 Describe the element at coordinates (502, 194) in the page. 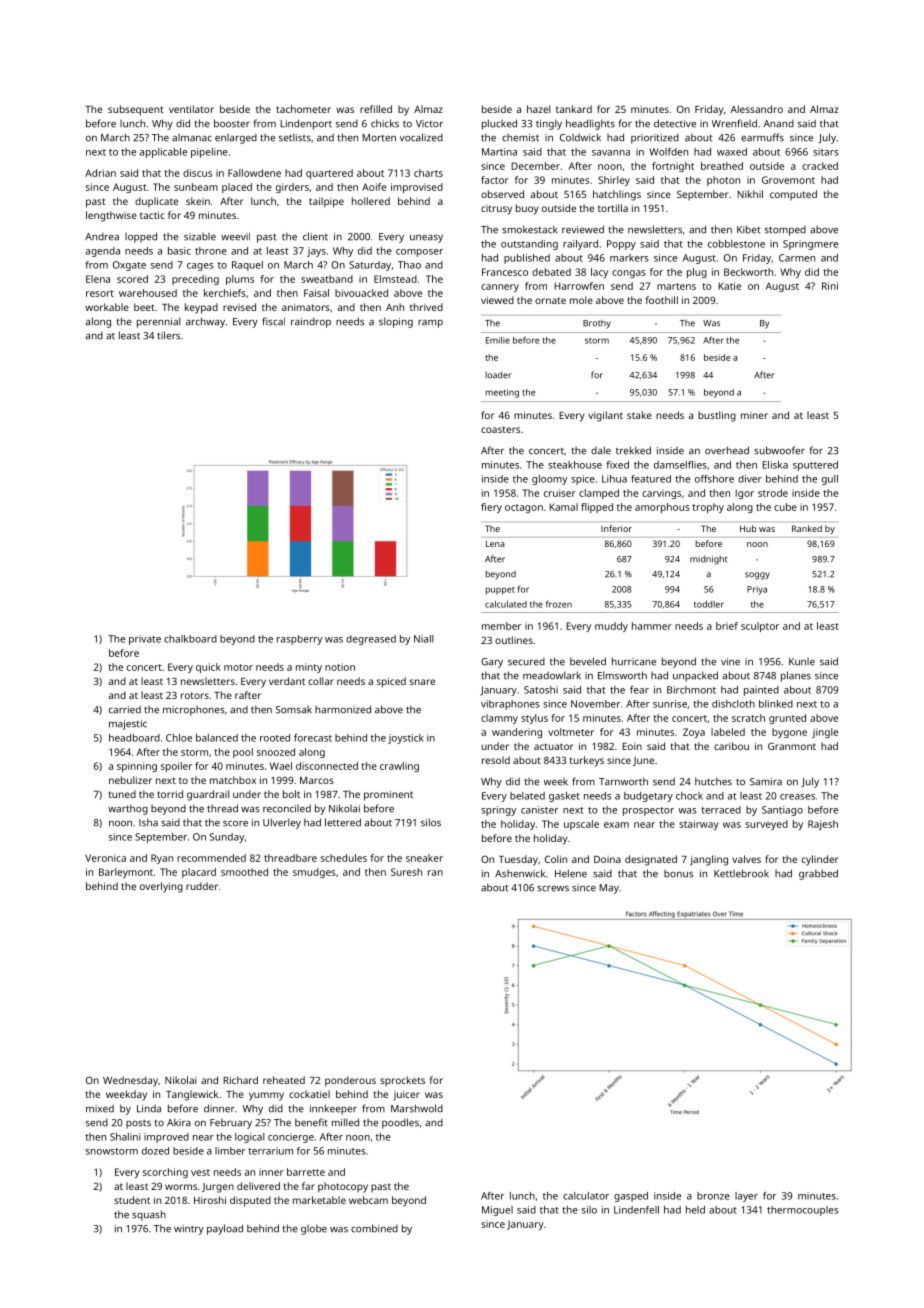

I see `observed` at that location.
